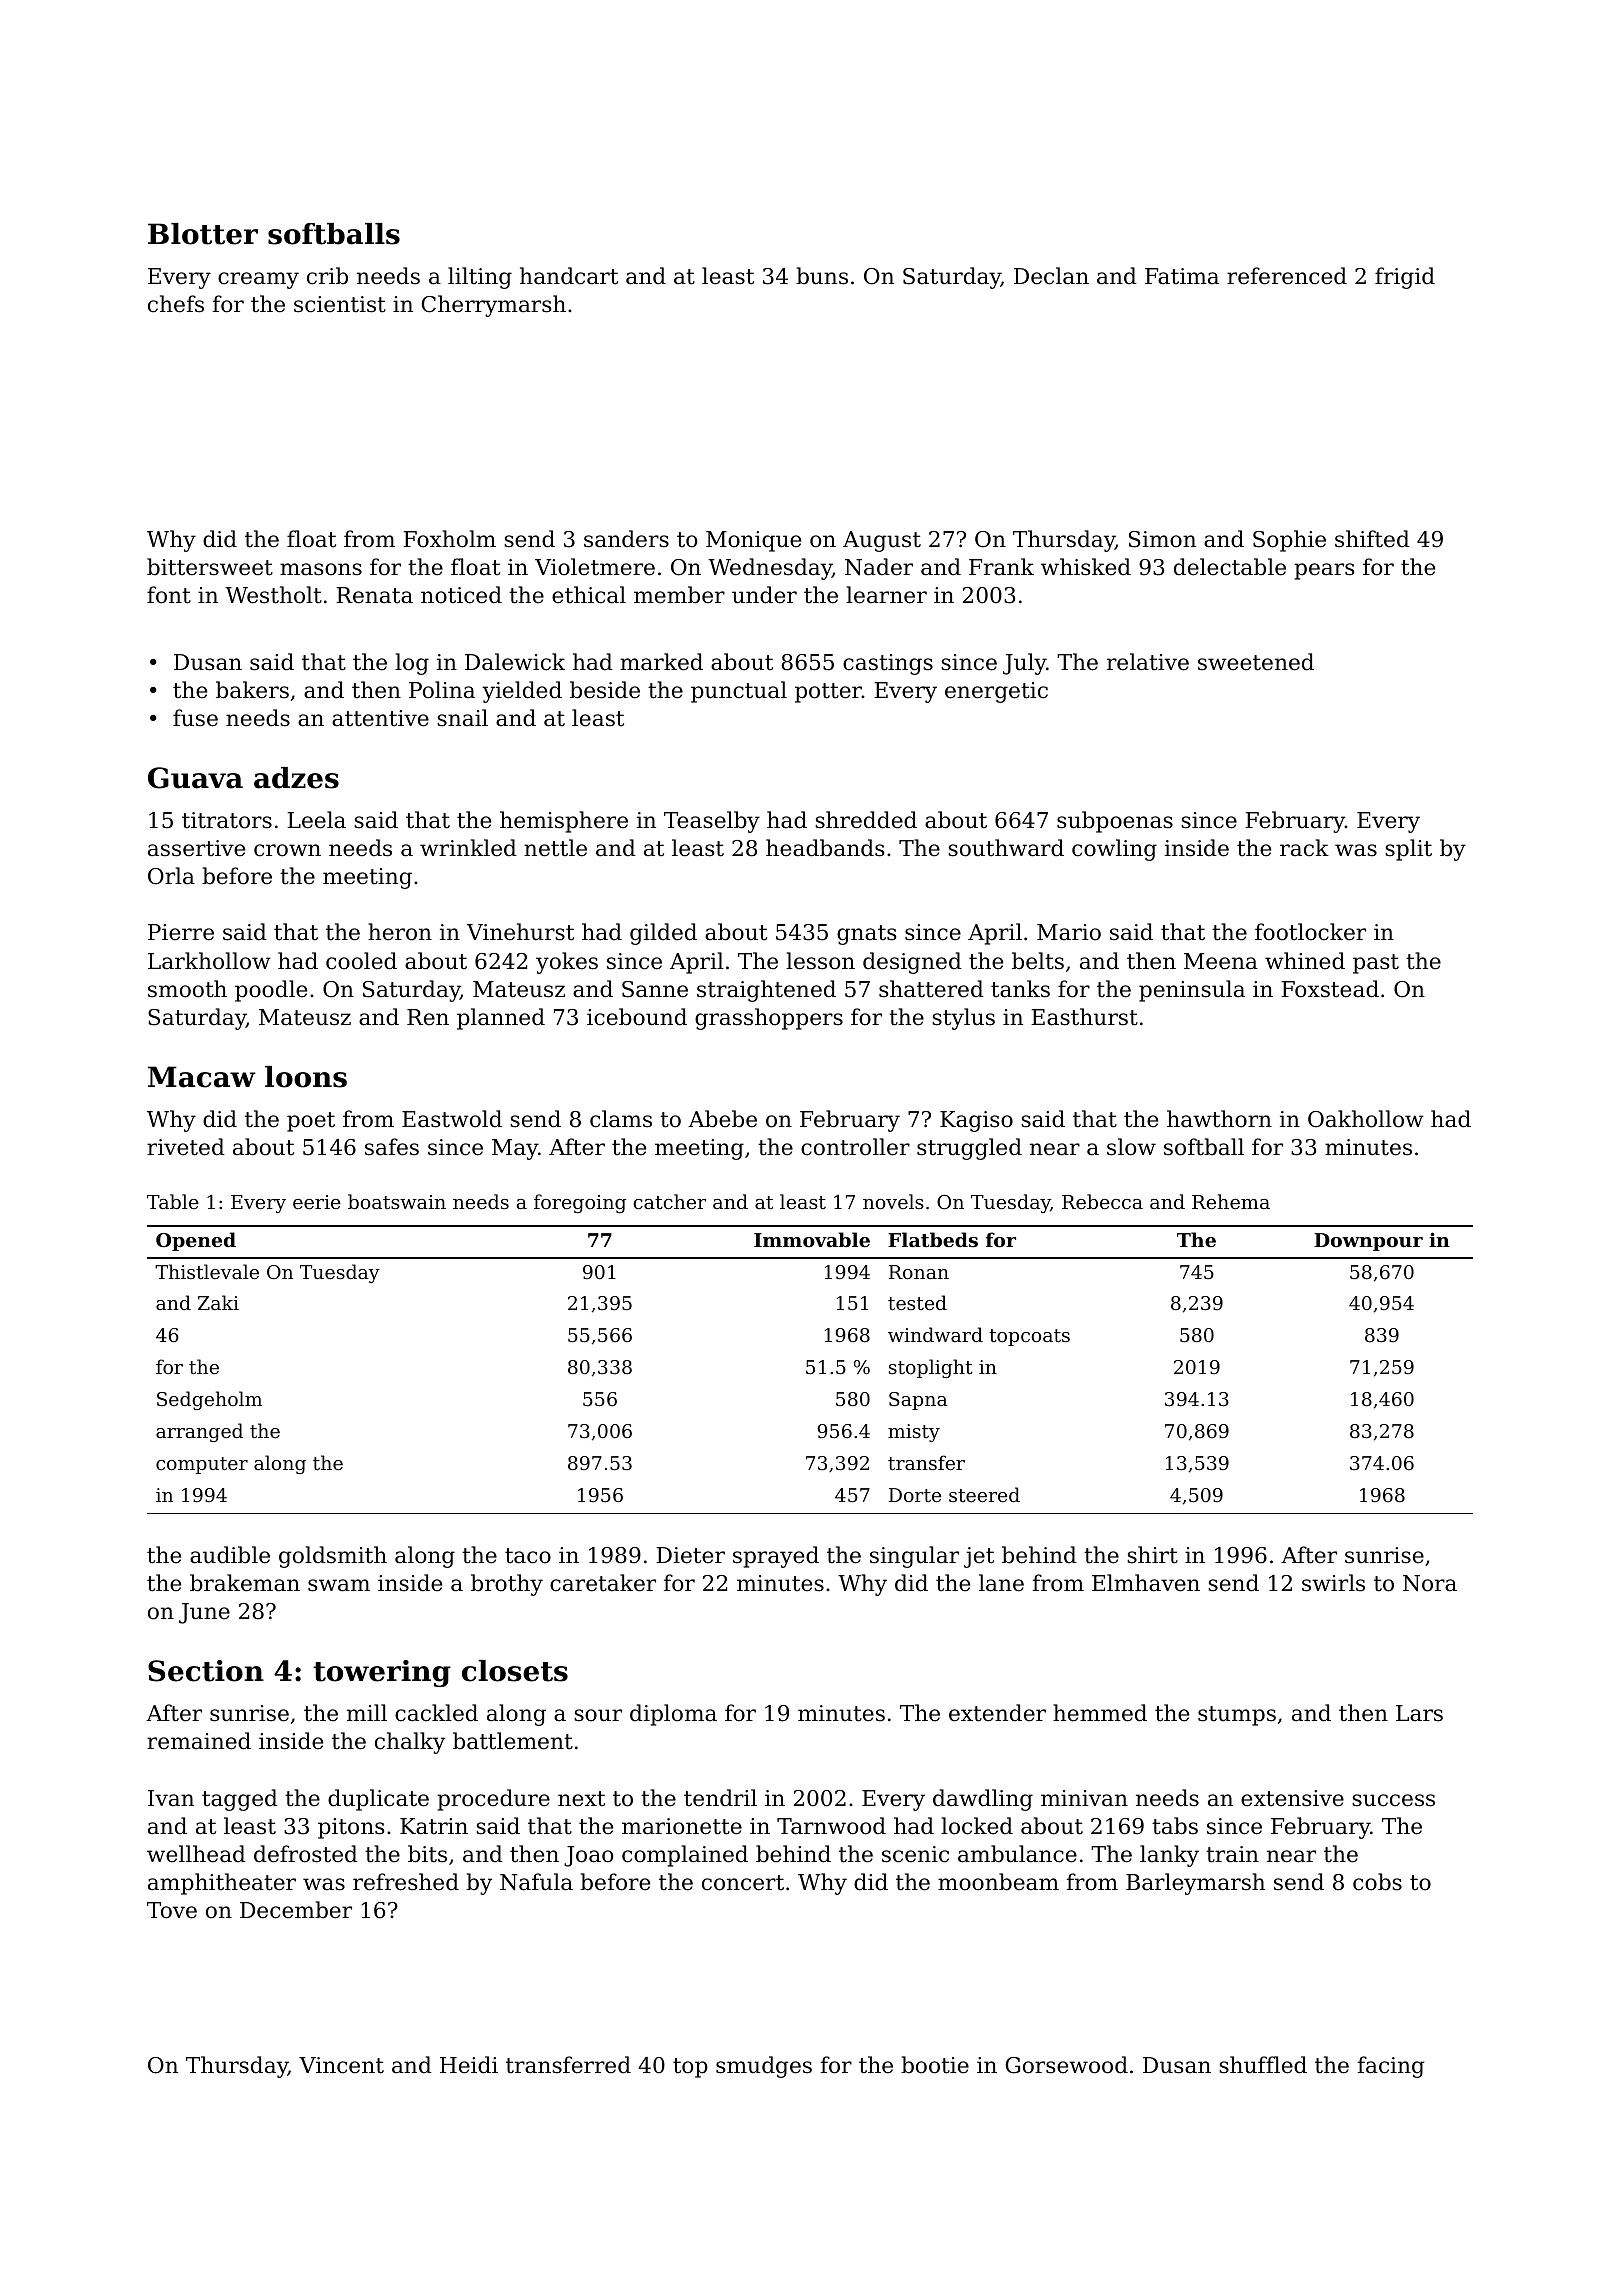 This screenshot has height=2292, width=1620. I want to click on extender, so click(997, 1713).
